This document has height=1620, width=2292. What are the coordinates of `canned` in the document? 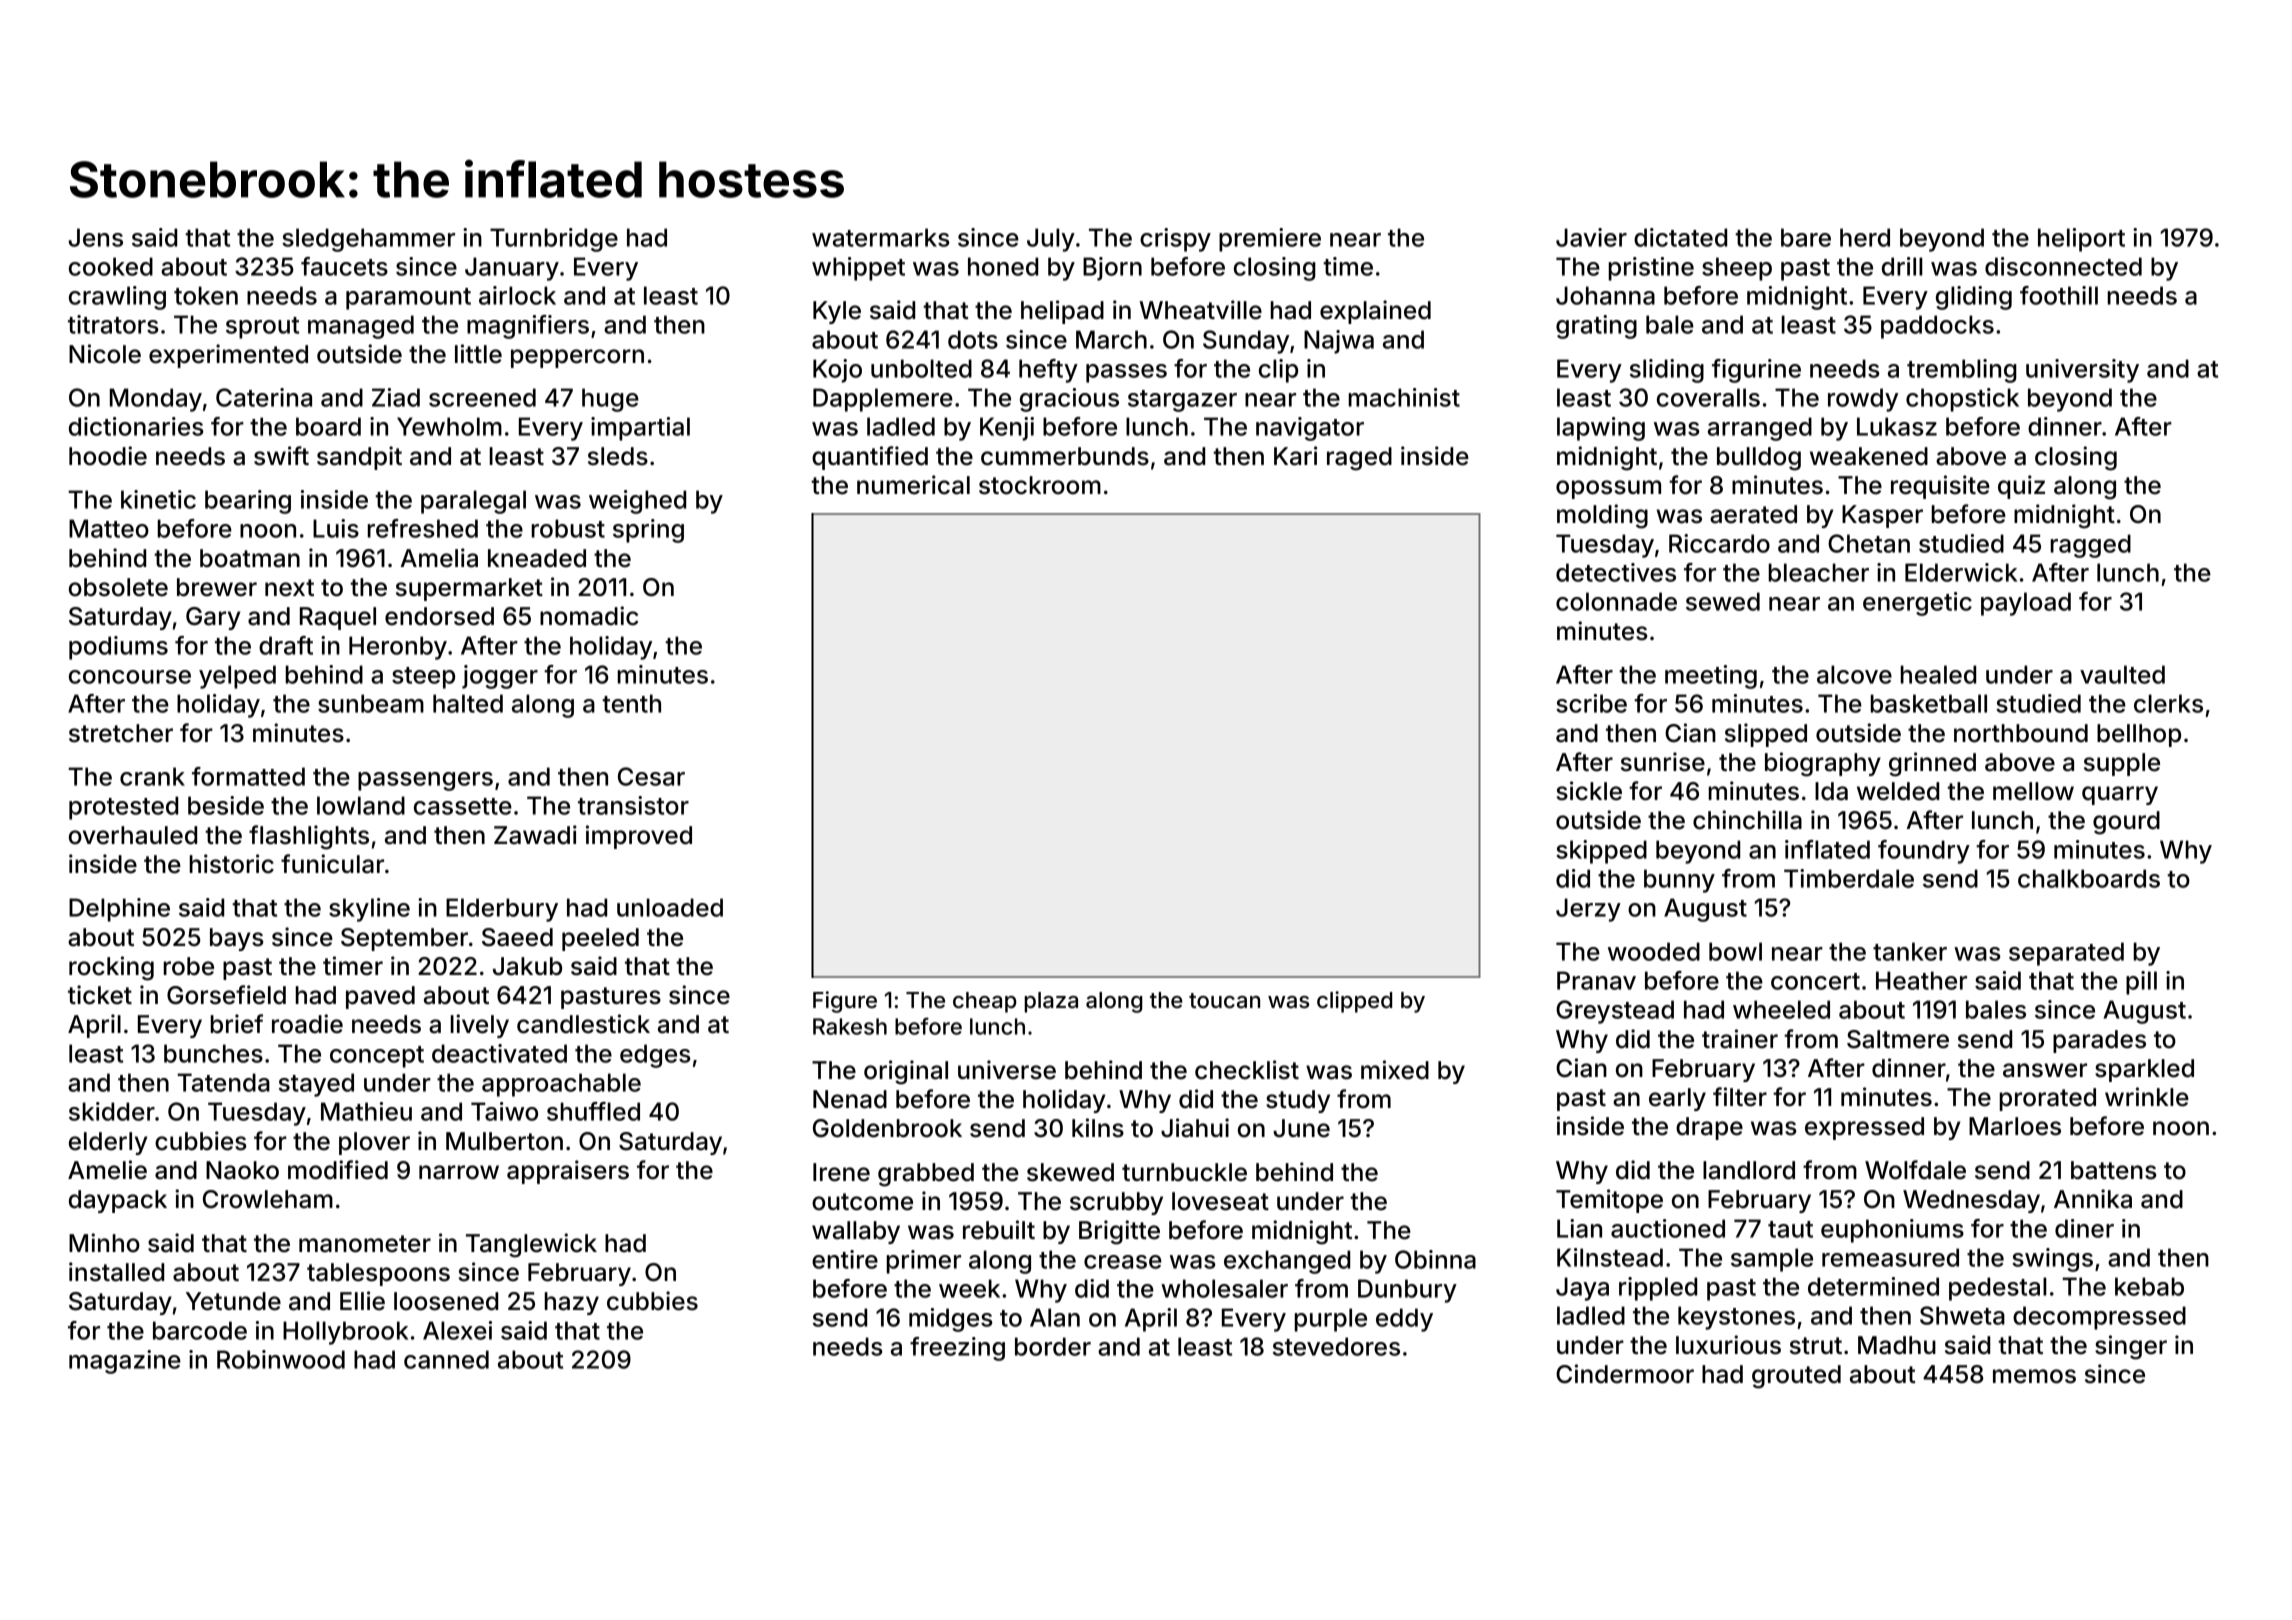 It's located at (446, 1359).
